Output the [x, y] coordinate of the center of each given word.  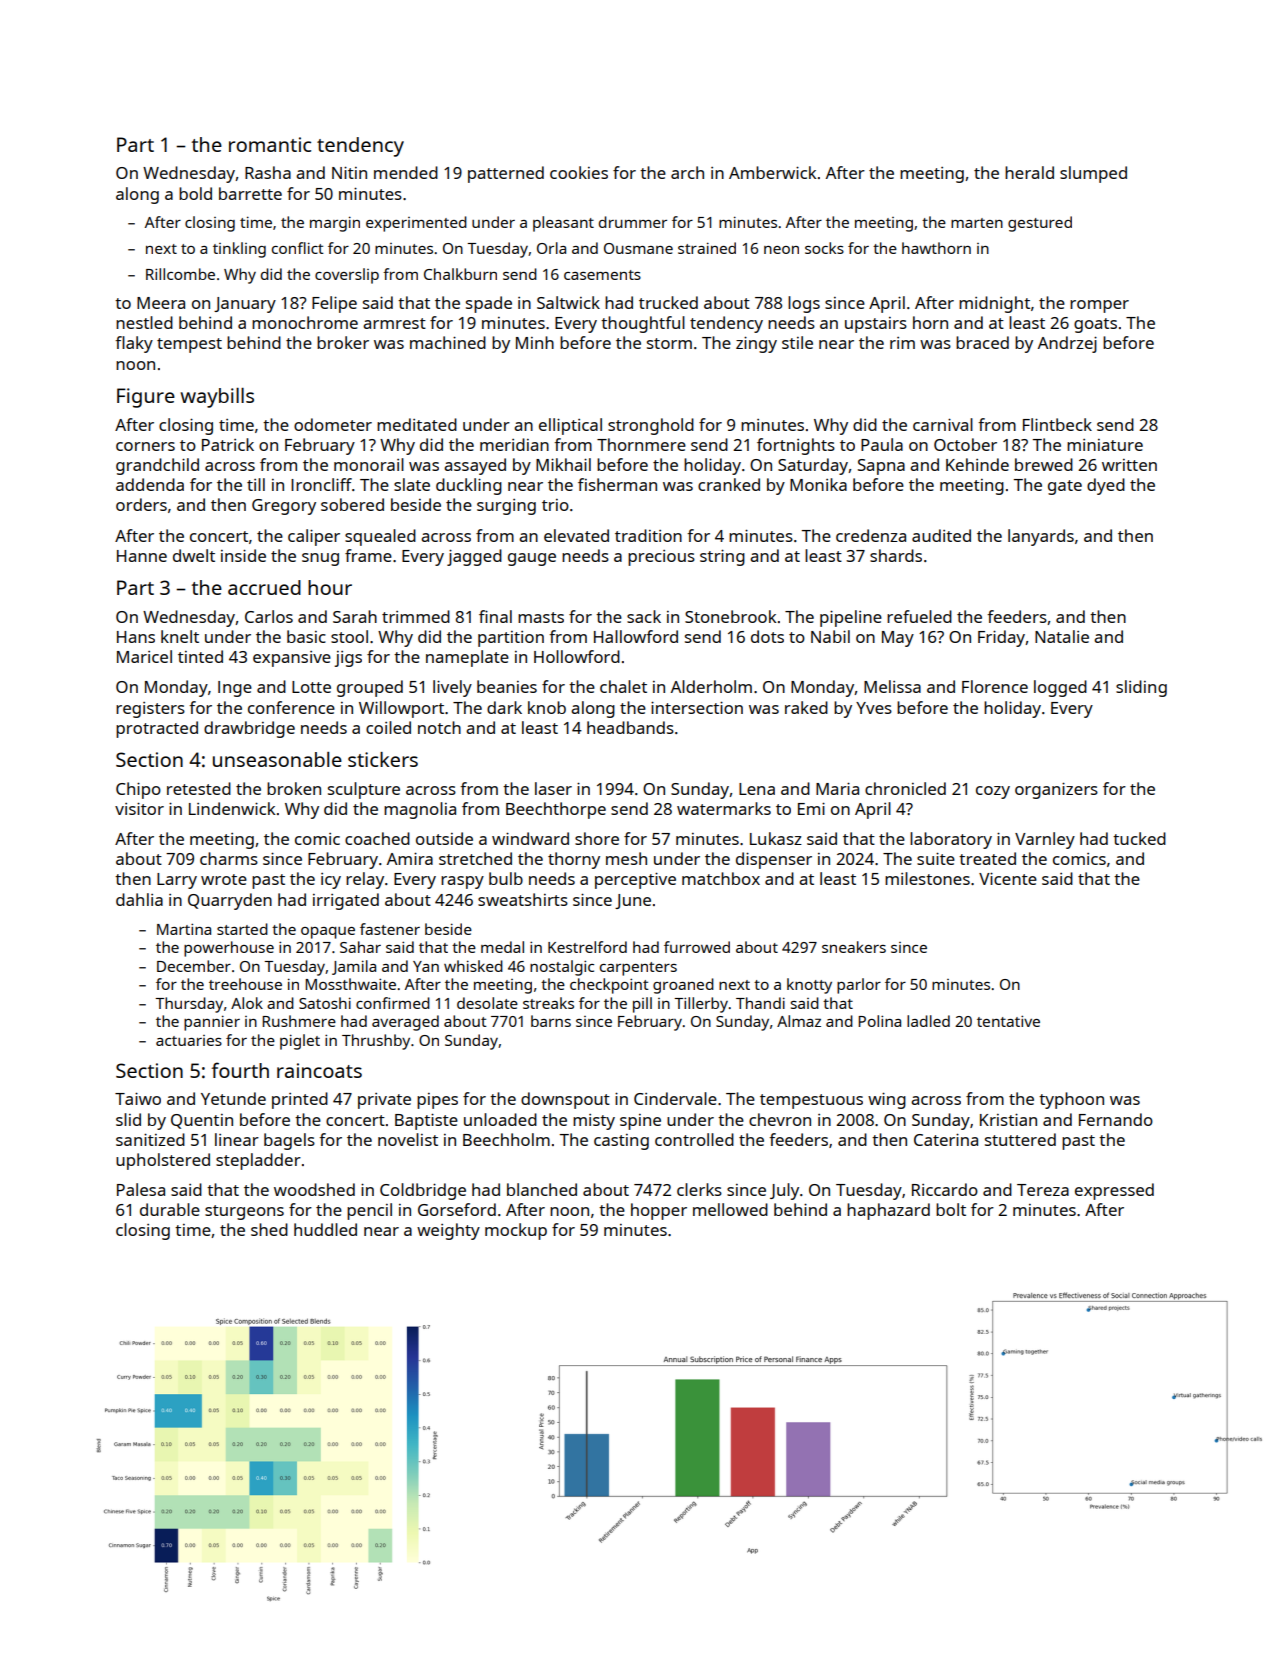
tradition [648, 535]
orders [141, 504]
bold [195, 193]
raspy [462, 882]
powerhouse [229, 949]
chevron [780, 1119]
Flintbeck [1057, 424]
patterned [506, 174]
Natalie [1062, 636]
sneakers [854, 947]
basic [306, 636]
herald [1029, 172]
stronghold [651, 426]
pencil [369, 1211]
